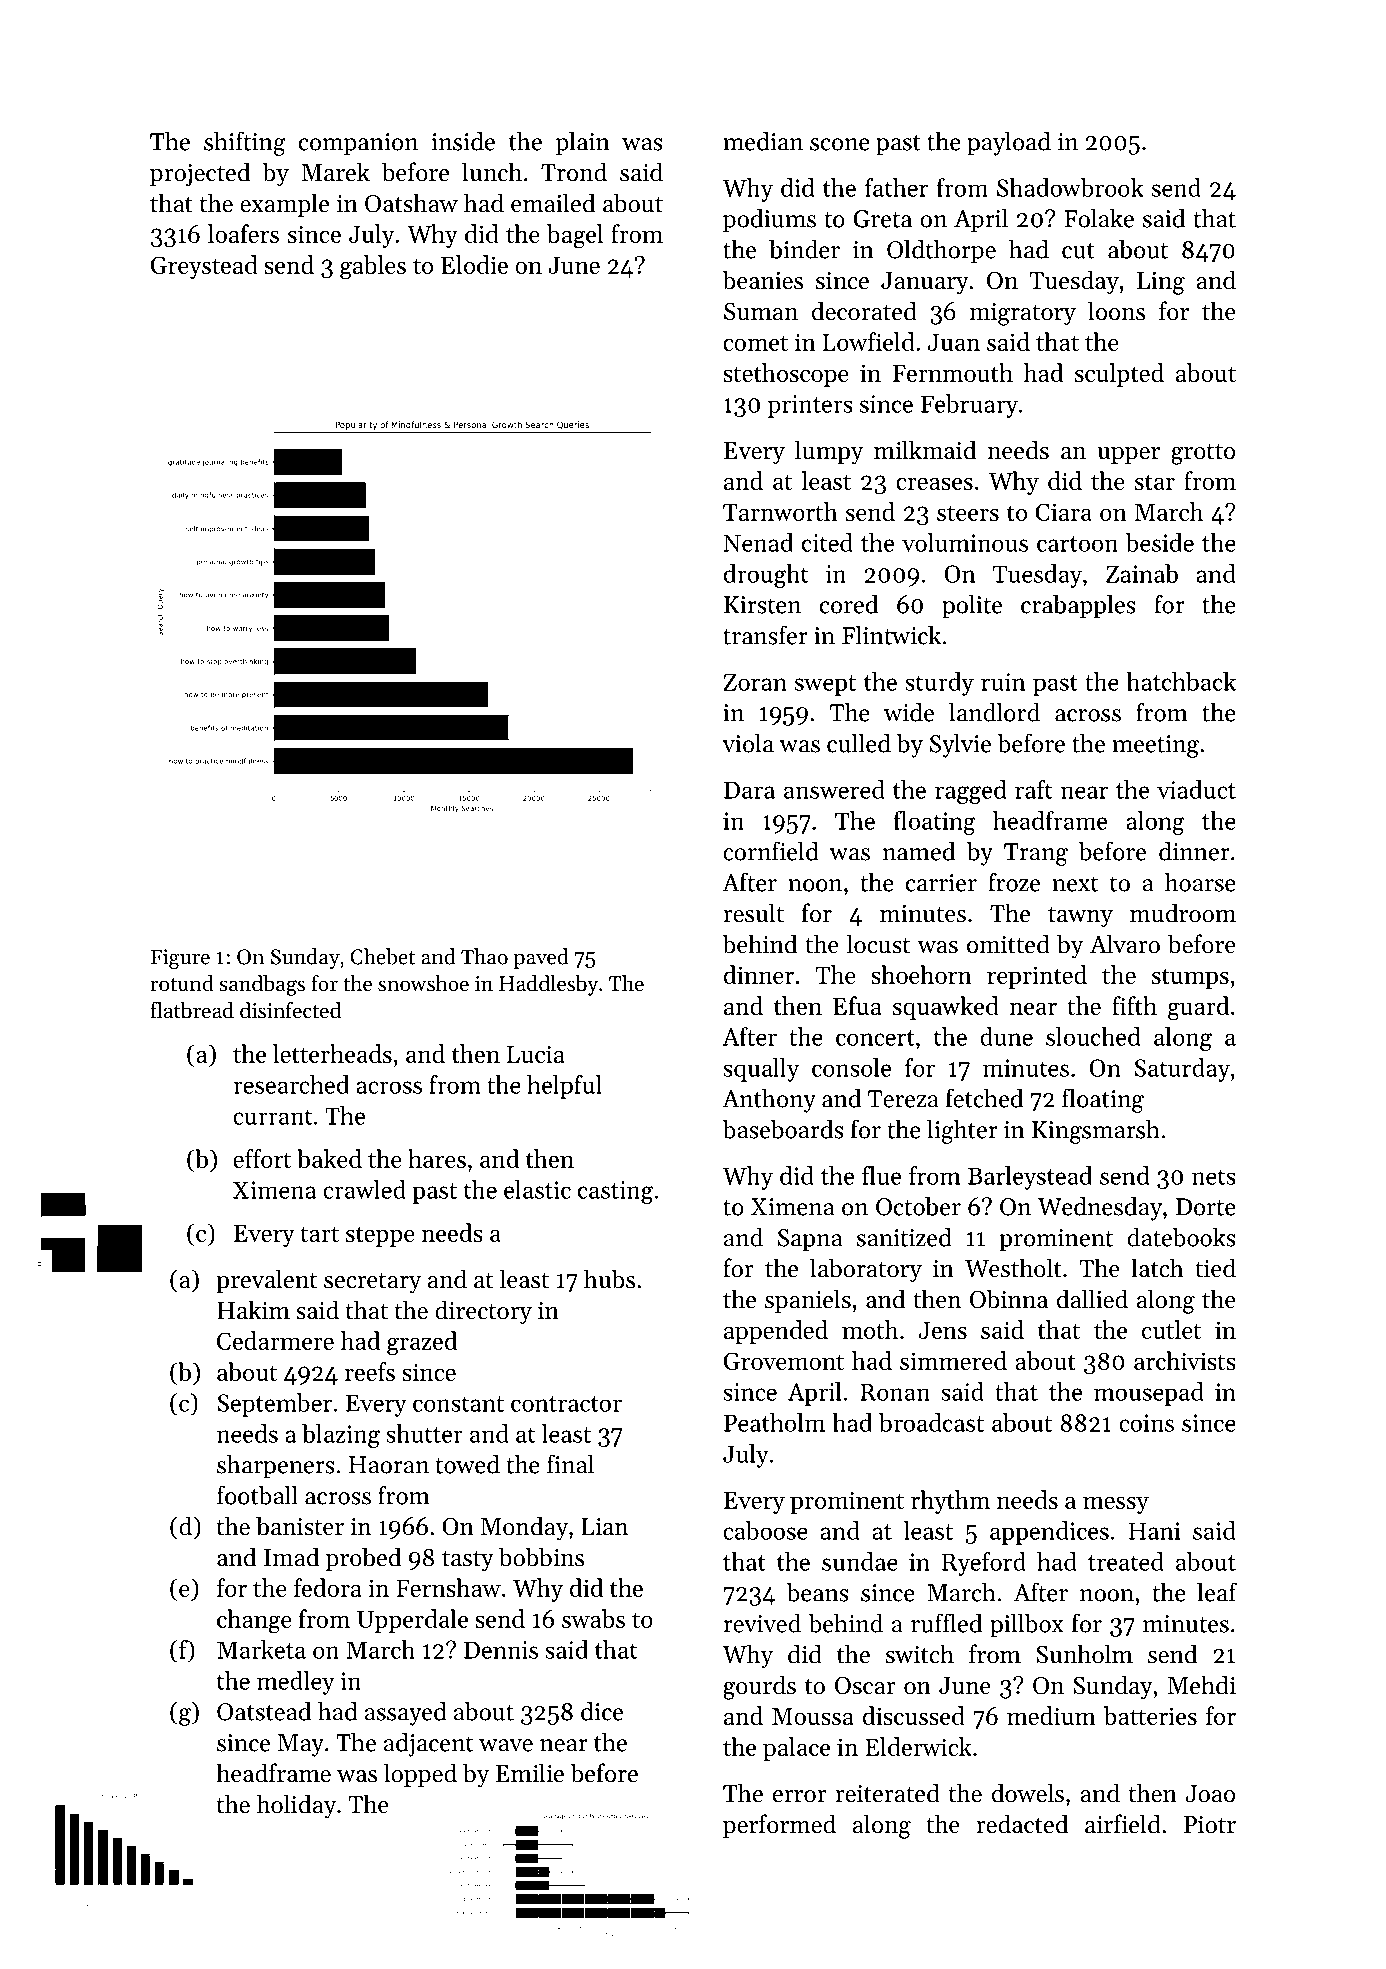  I want to click on effort, so click(262, 1158).
